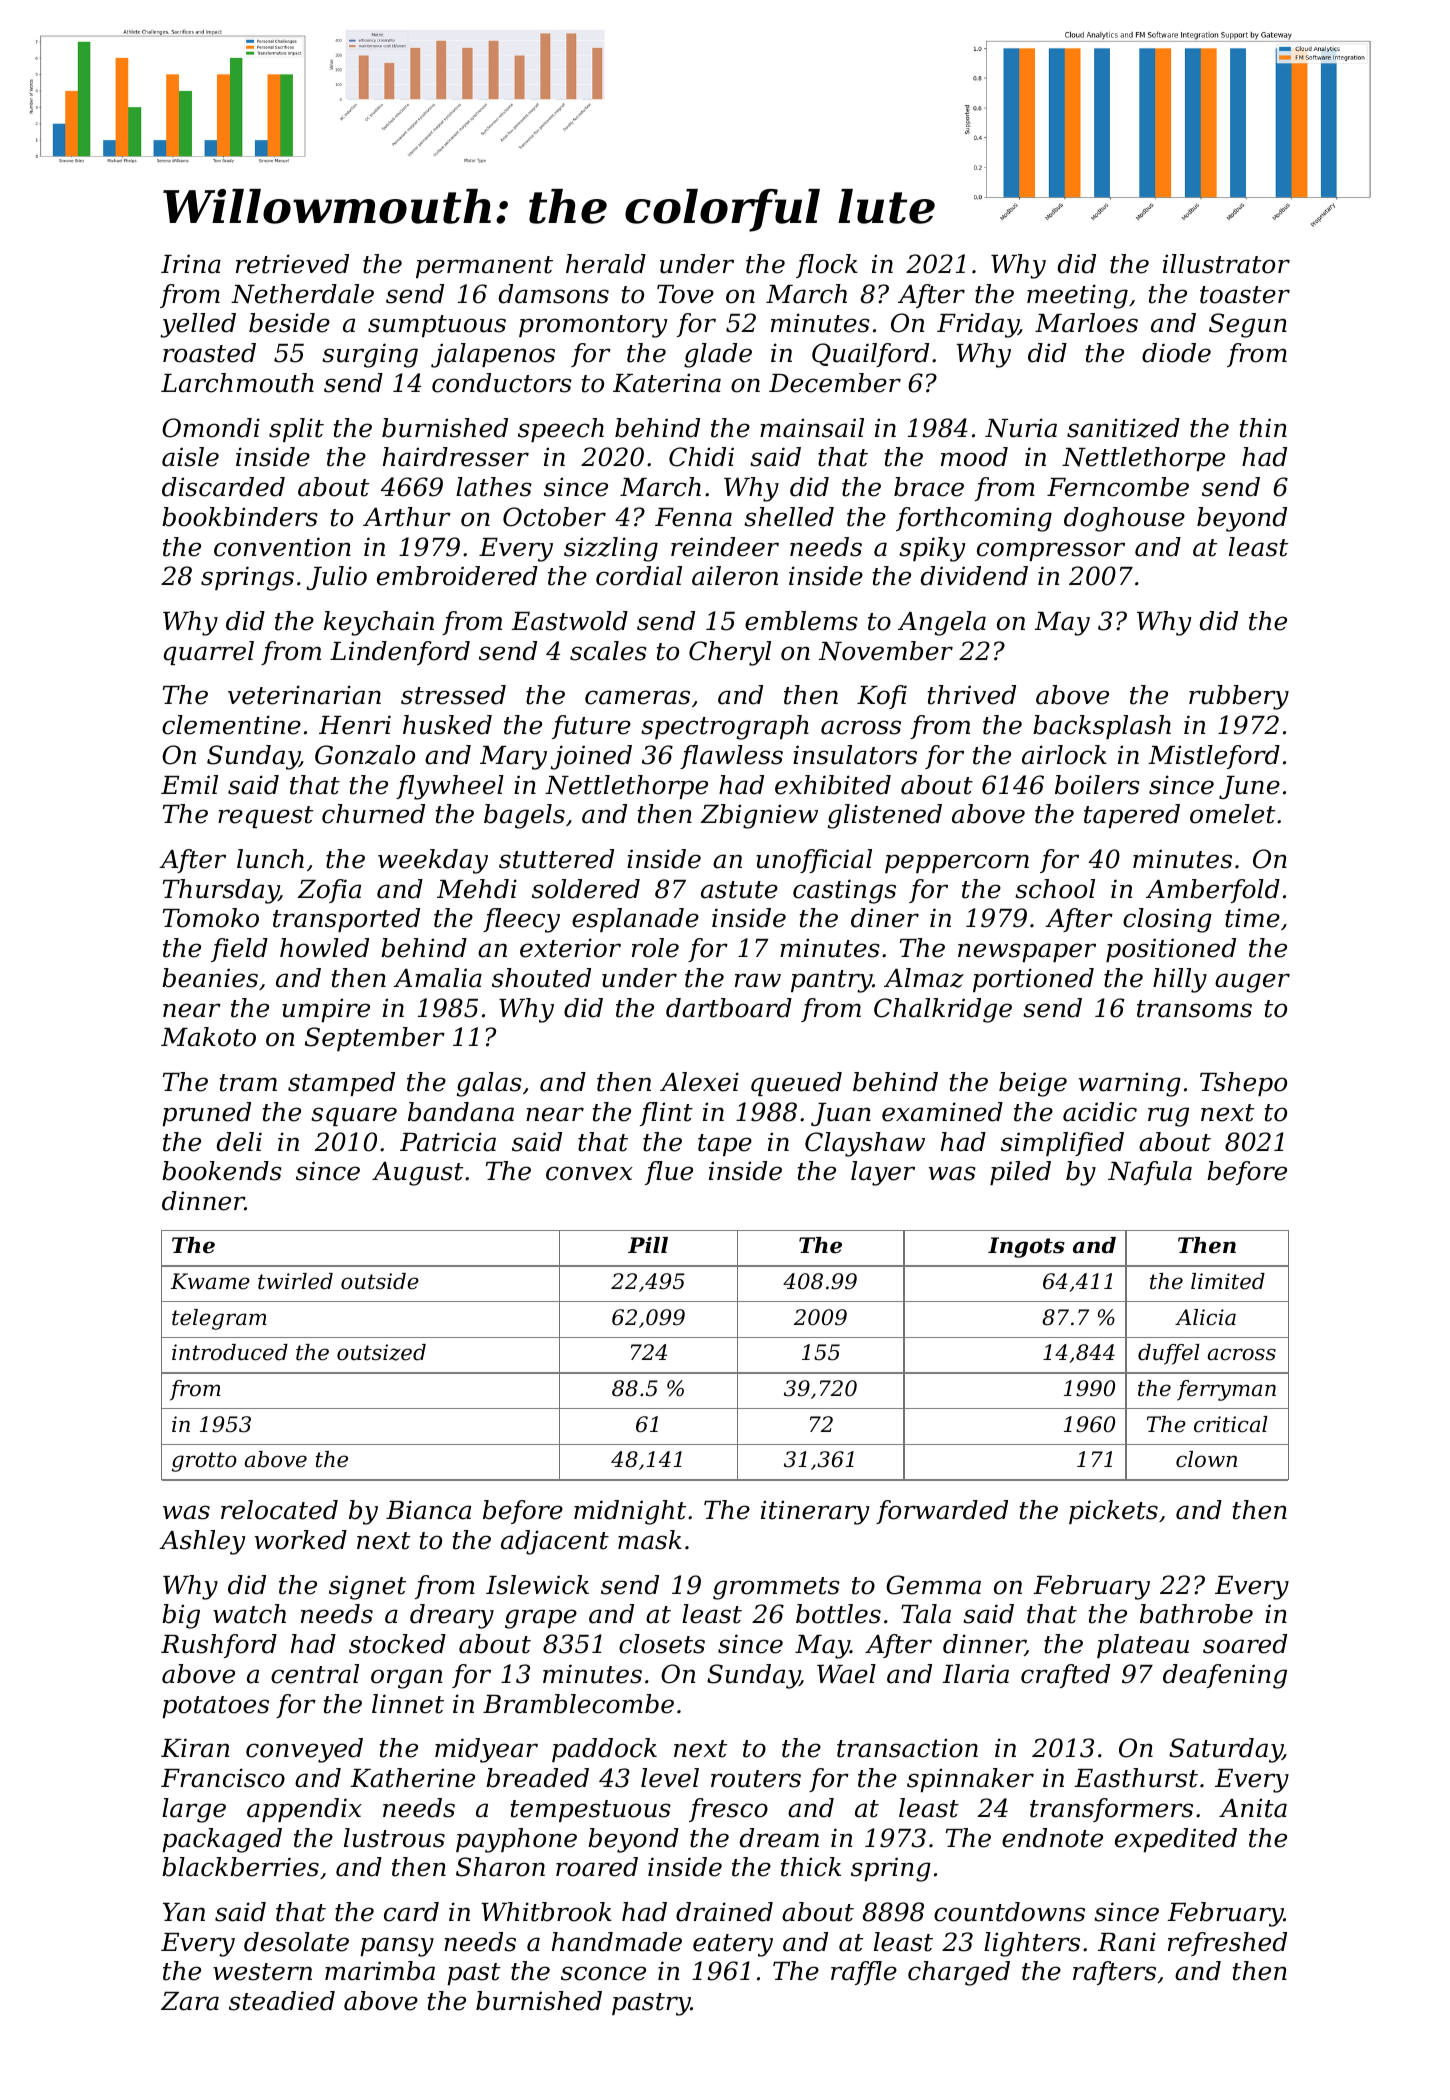 The width and height of the page is (1450, 2100). Describe the element at coordinates (437, 326) in the page. I see `sumptuous` at that location.
